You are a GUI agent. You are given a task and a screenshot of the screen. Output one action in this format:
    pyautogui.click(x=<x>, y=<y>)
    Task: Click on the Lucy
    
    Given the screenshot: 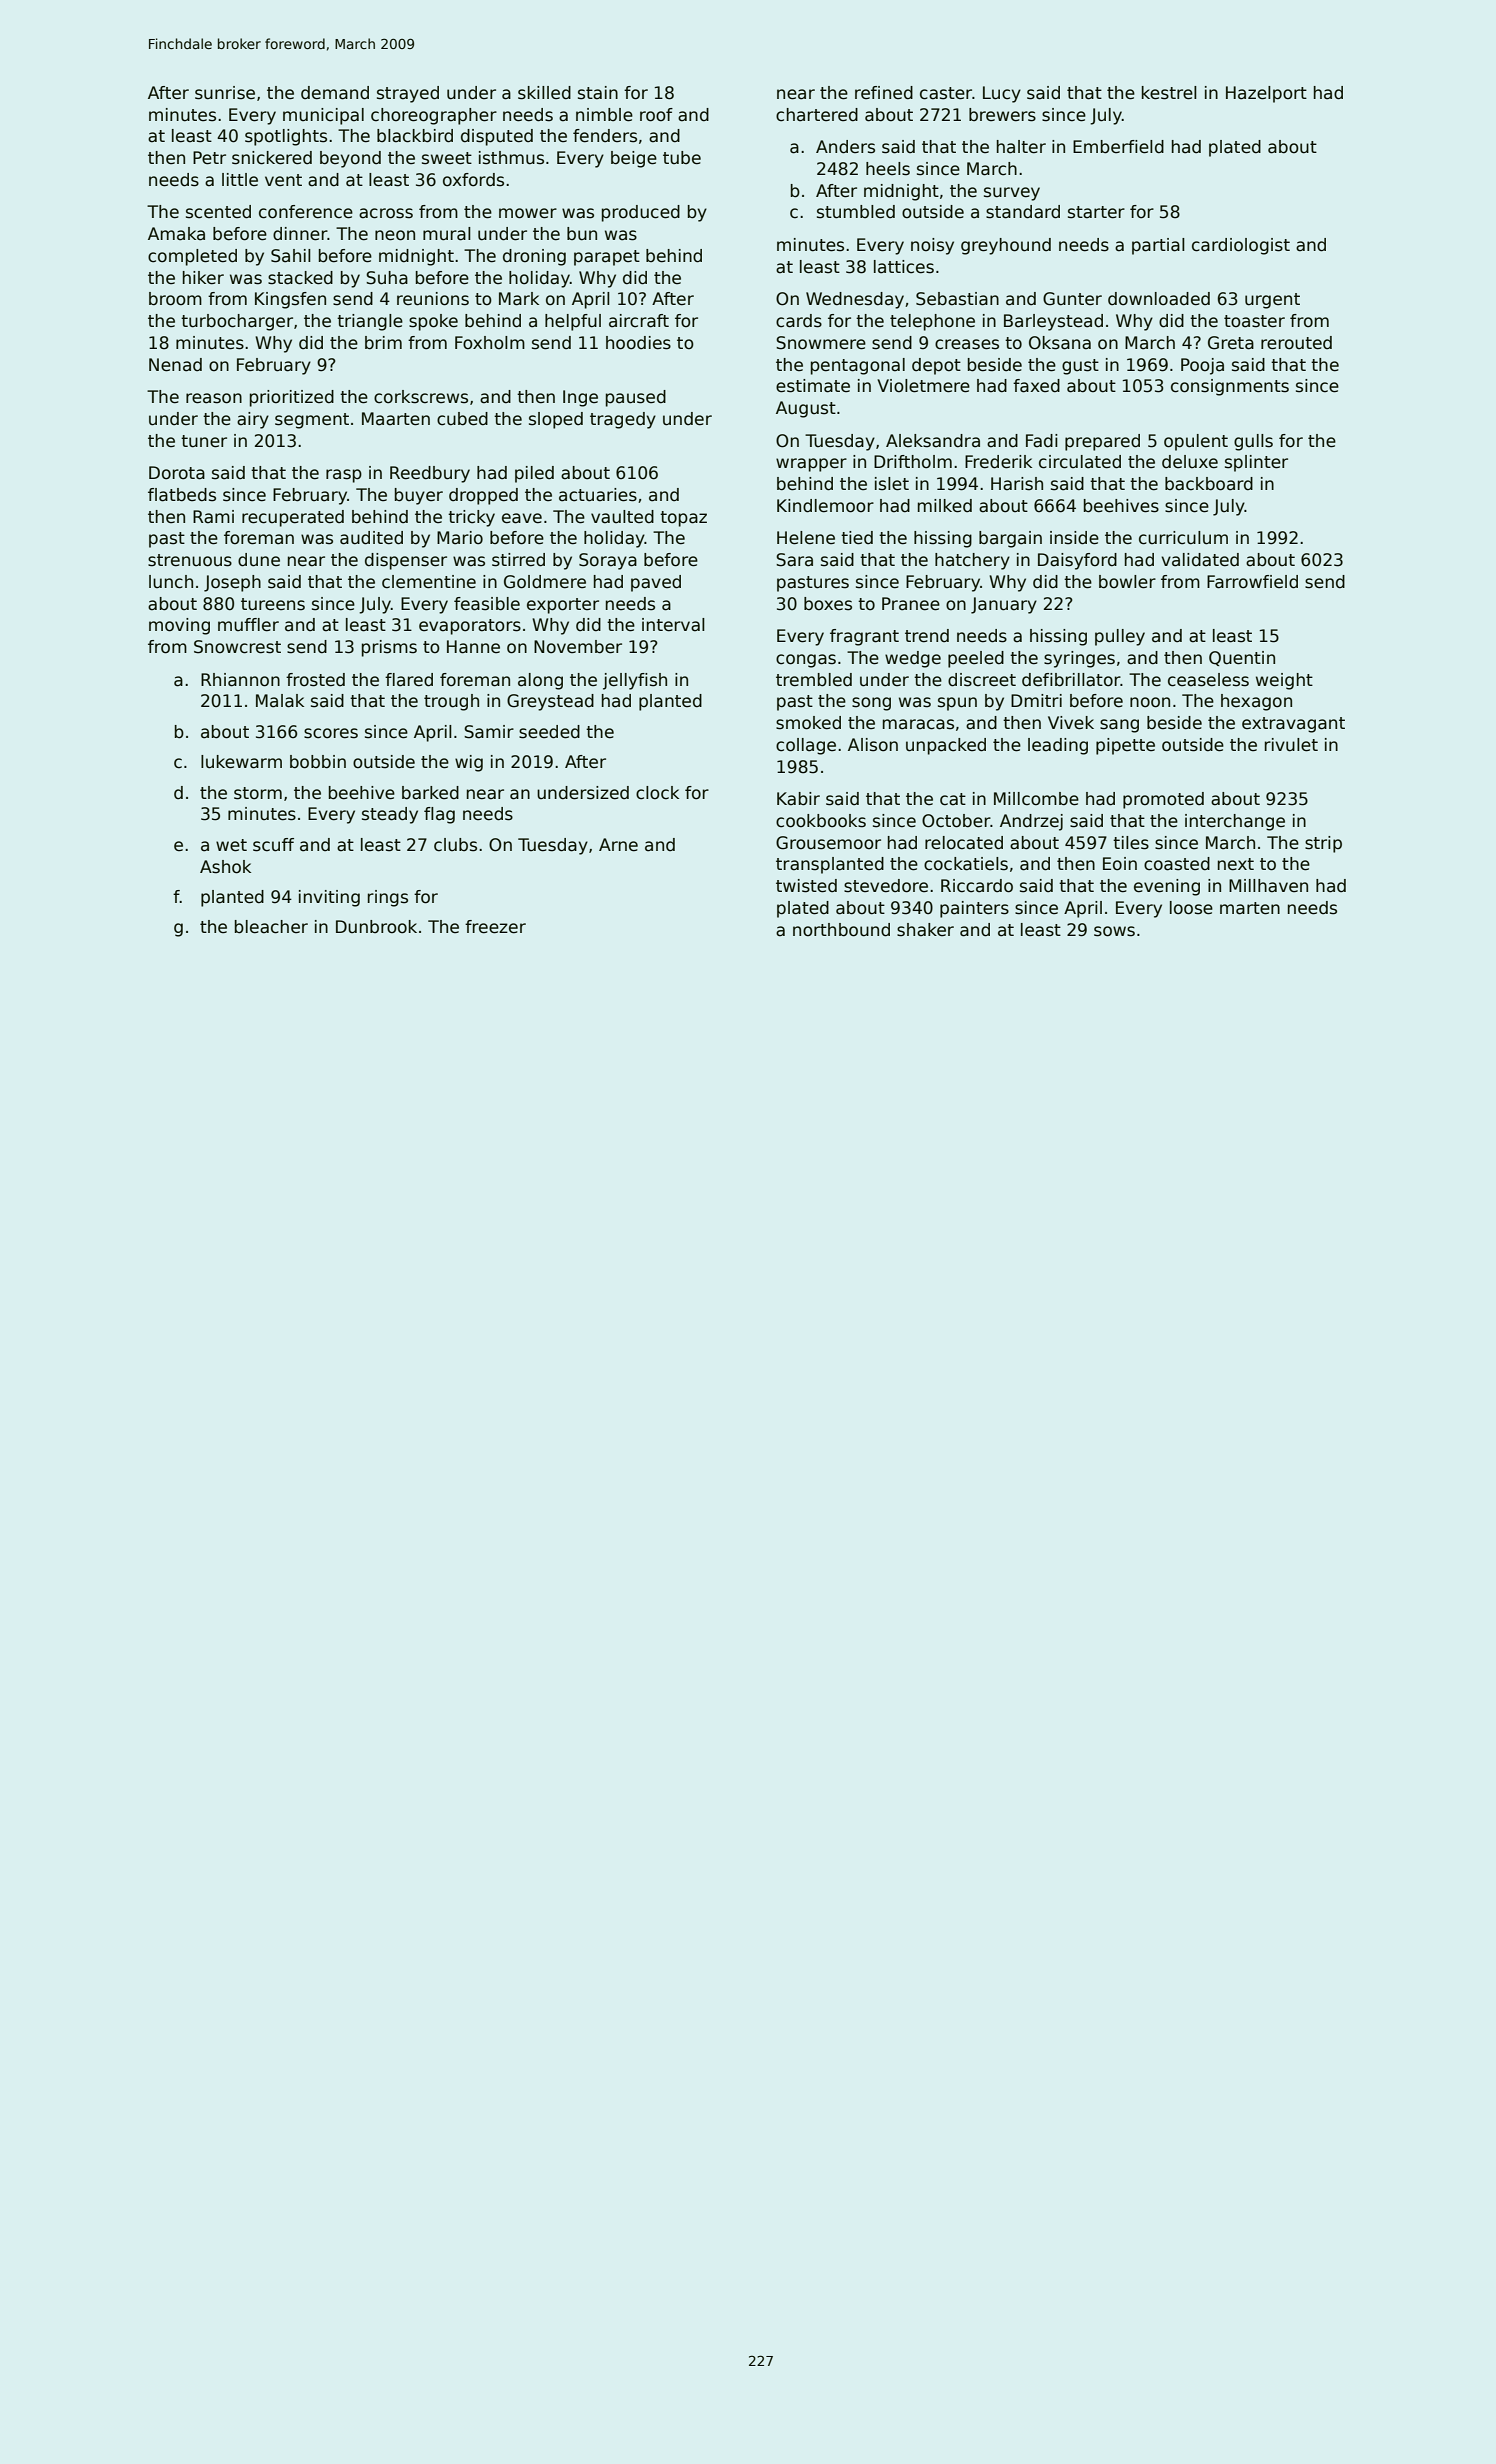 What is the action you would take?
    pyautogui.click(x=1002, y=94)
